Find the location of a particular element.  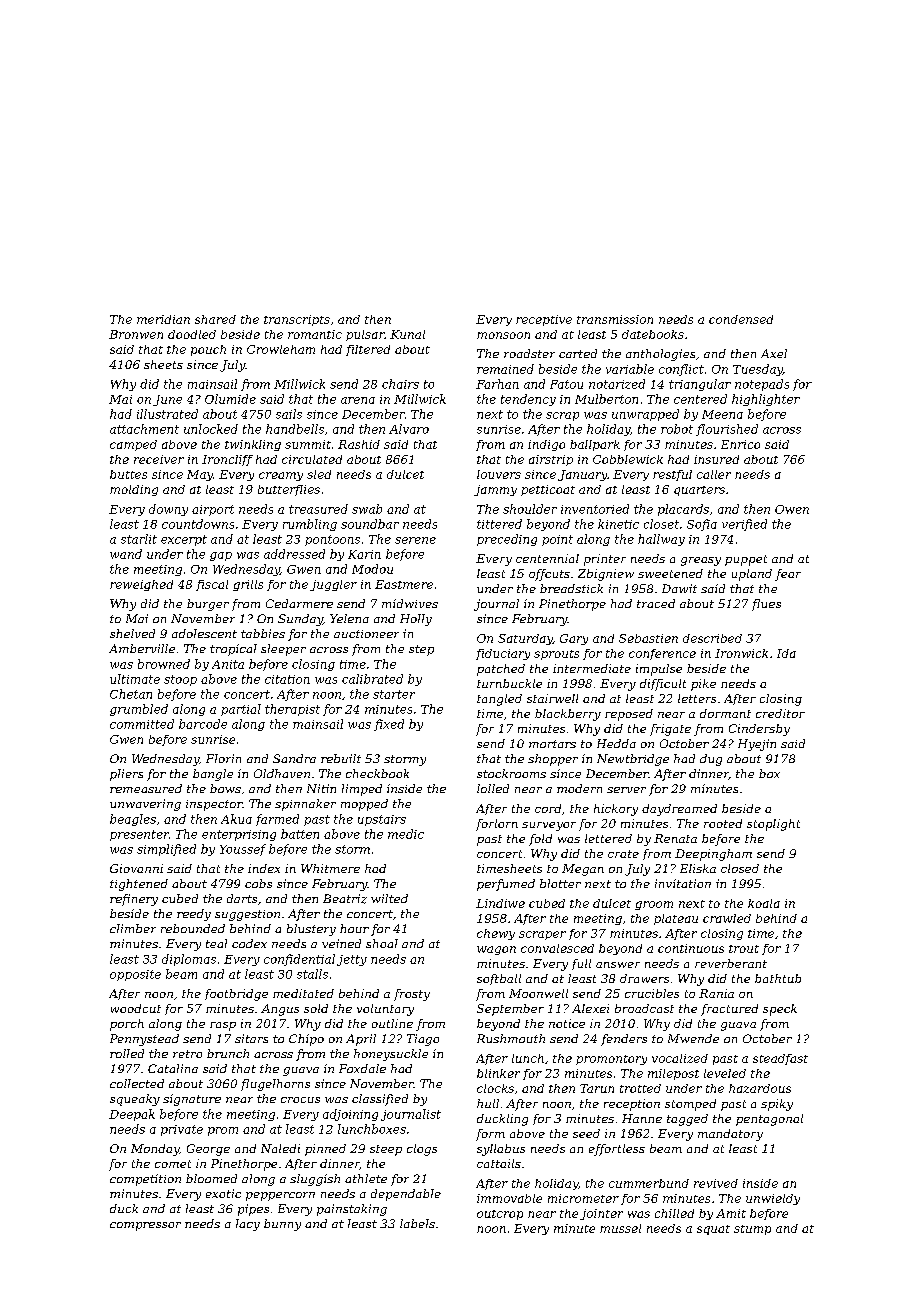

bathtub is located at coordinates (778, 978).
